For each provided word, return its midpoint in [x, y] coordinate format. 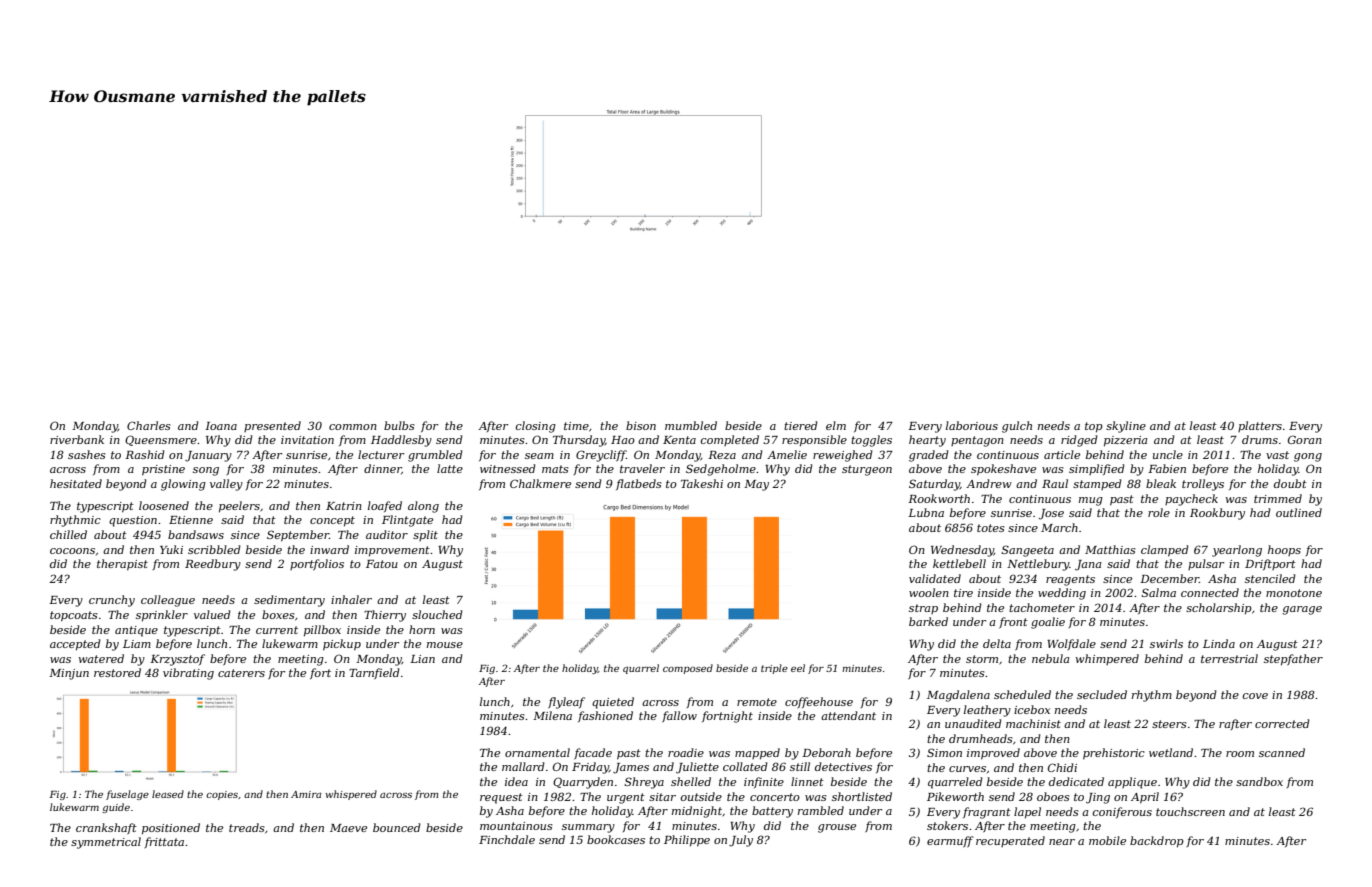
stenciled [1270, 578]
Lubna [926, 512]
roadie [686, 752]
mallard [523, 766]
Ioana [221, 426]
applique [1132, 783]
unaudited [973, 723]
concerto [775, 797]
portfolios [317, 564]
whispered [351, 795]
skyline [1126, 427]
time [576, 426]
